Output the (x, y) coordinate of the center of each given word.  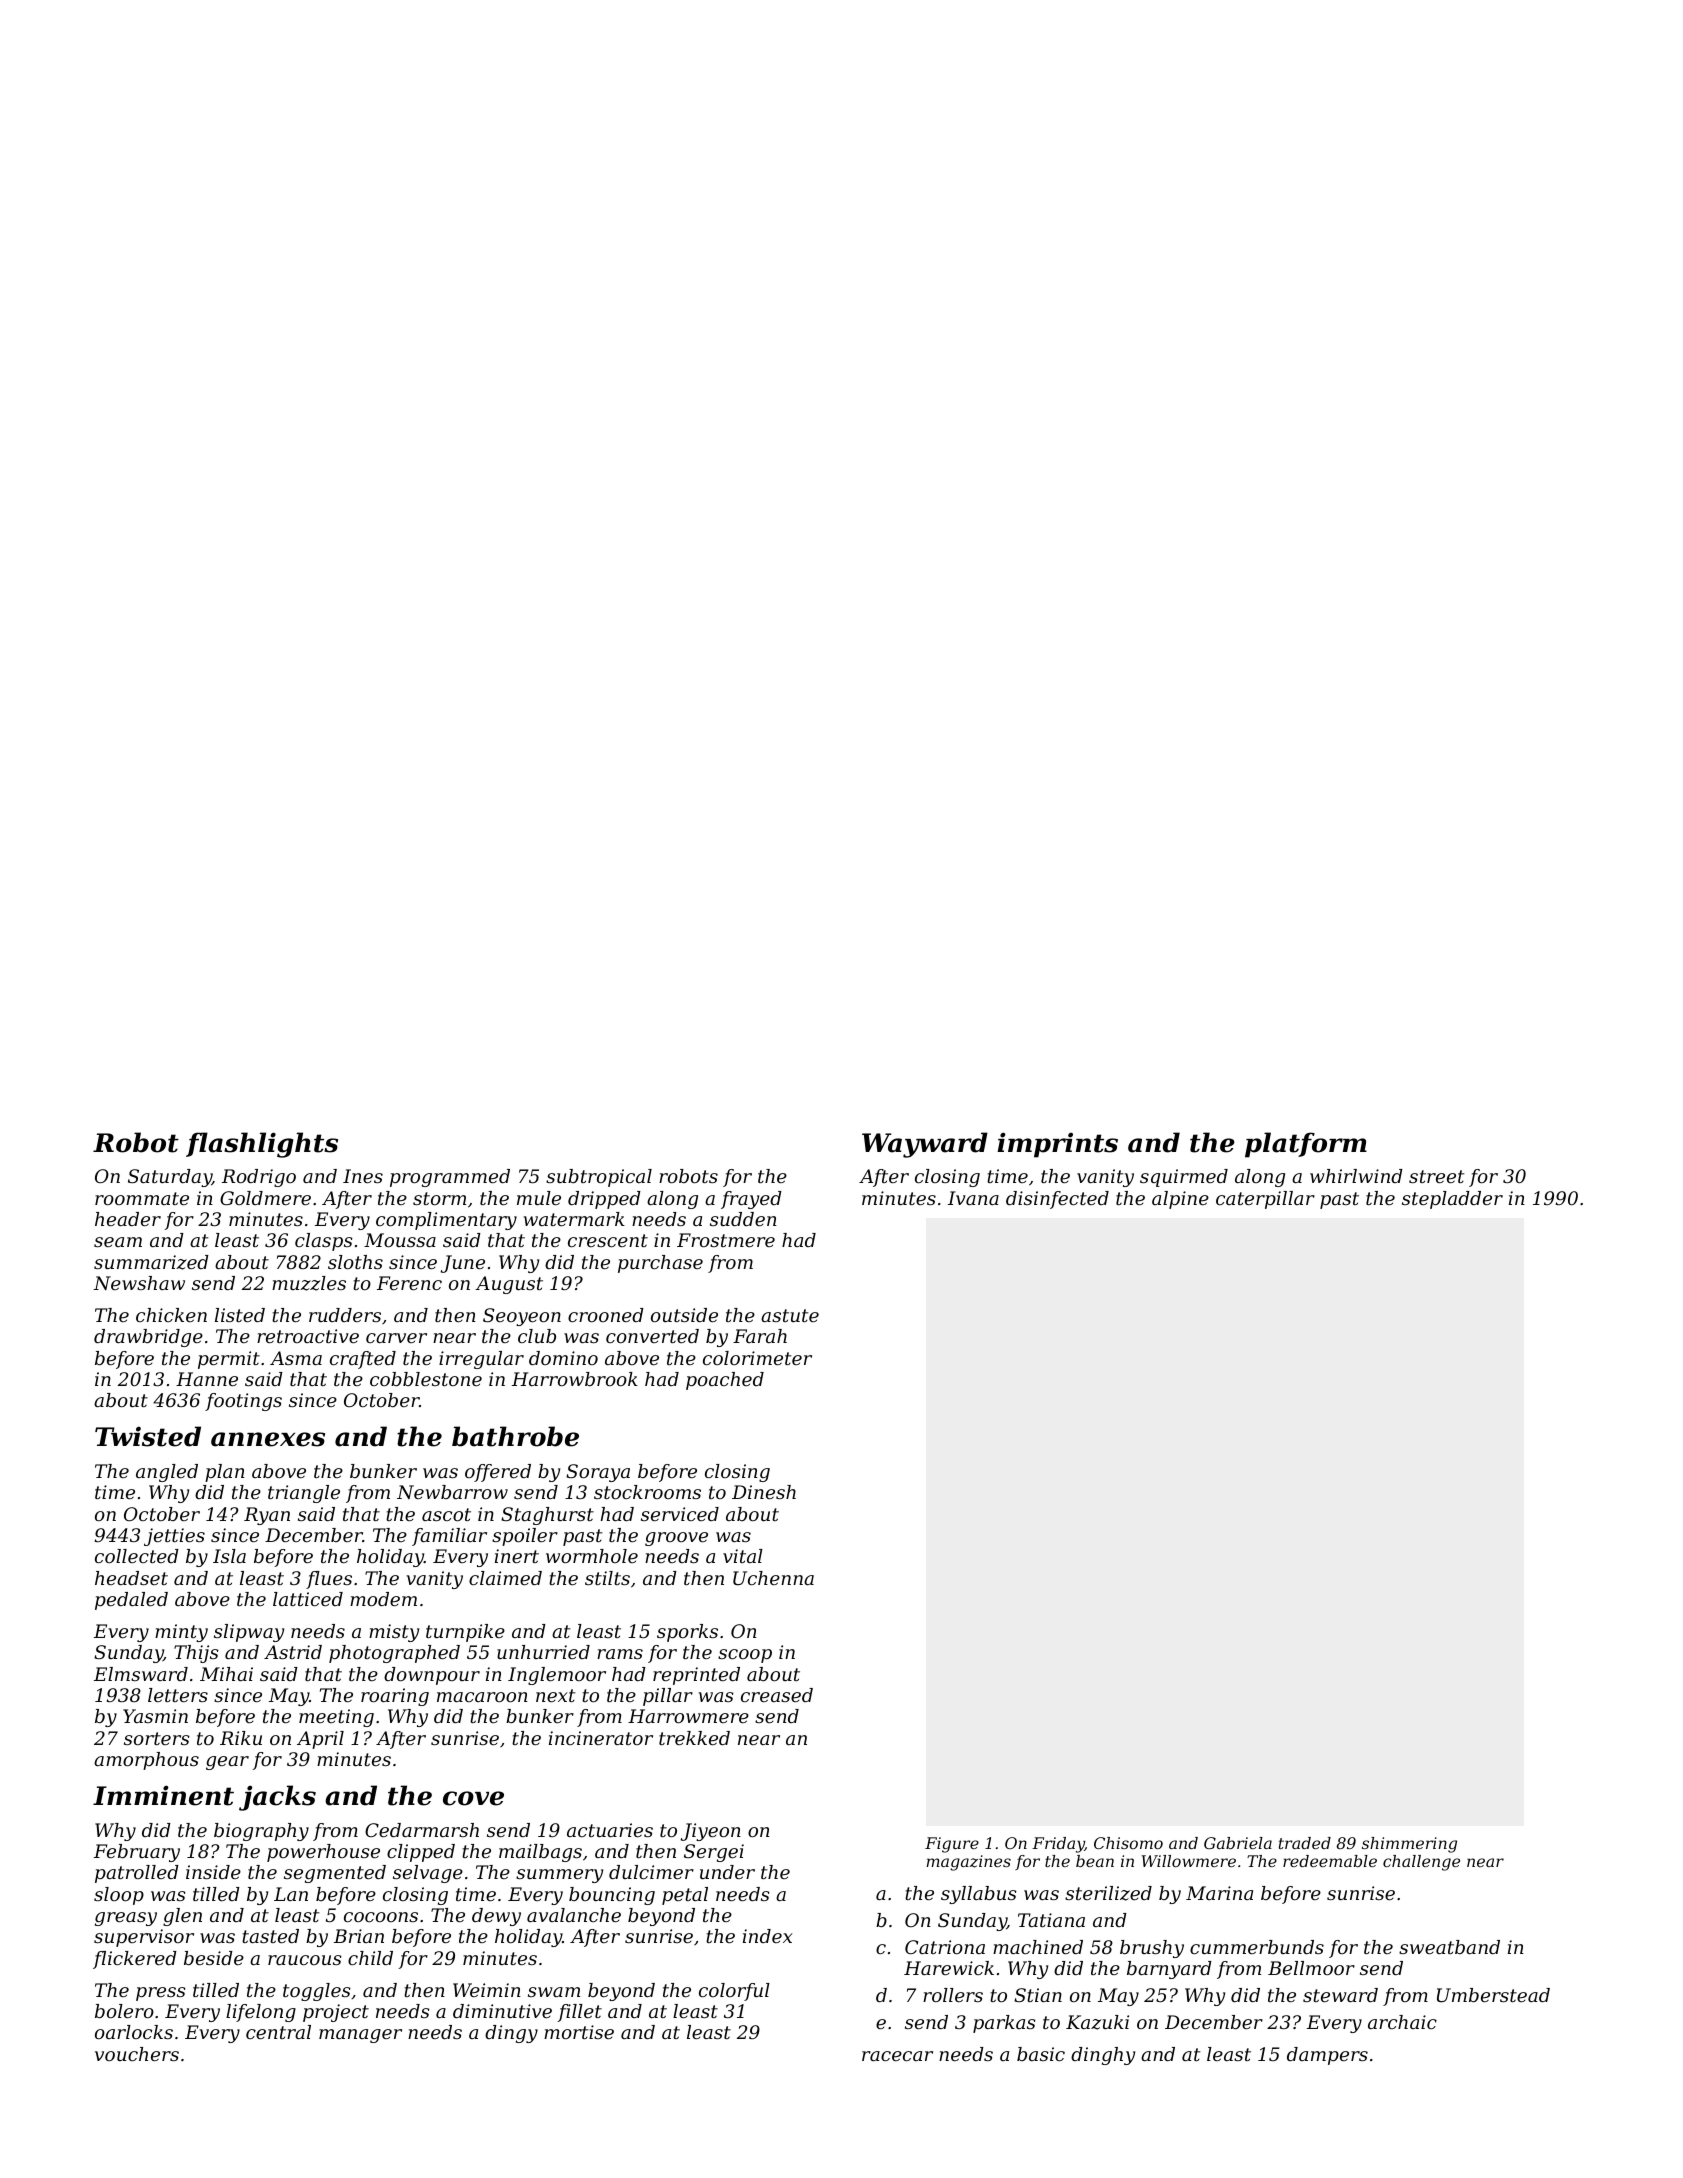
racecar (897, 2056)
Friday (1058, 1845)
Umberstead (1493, 1995)
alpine (1180, 1200)
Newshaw (139, 1283)
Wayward (925, 1145)
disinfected (1057, 1200)
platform (1306, 1145)
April (320, 1740)
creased (777, 1695)
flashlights (262, 1145)
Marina (1219, 1893)
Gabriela (1238, 1843)
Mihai (226, 1674)
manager (360, 2036)
